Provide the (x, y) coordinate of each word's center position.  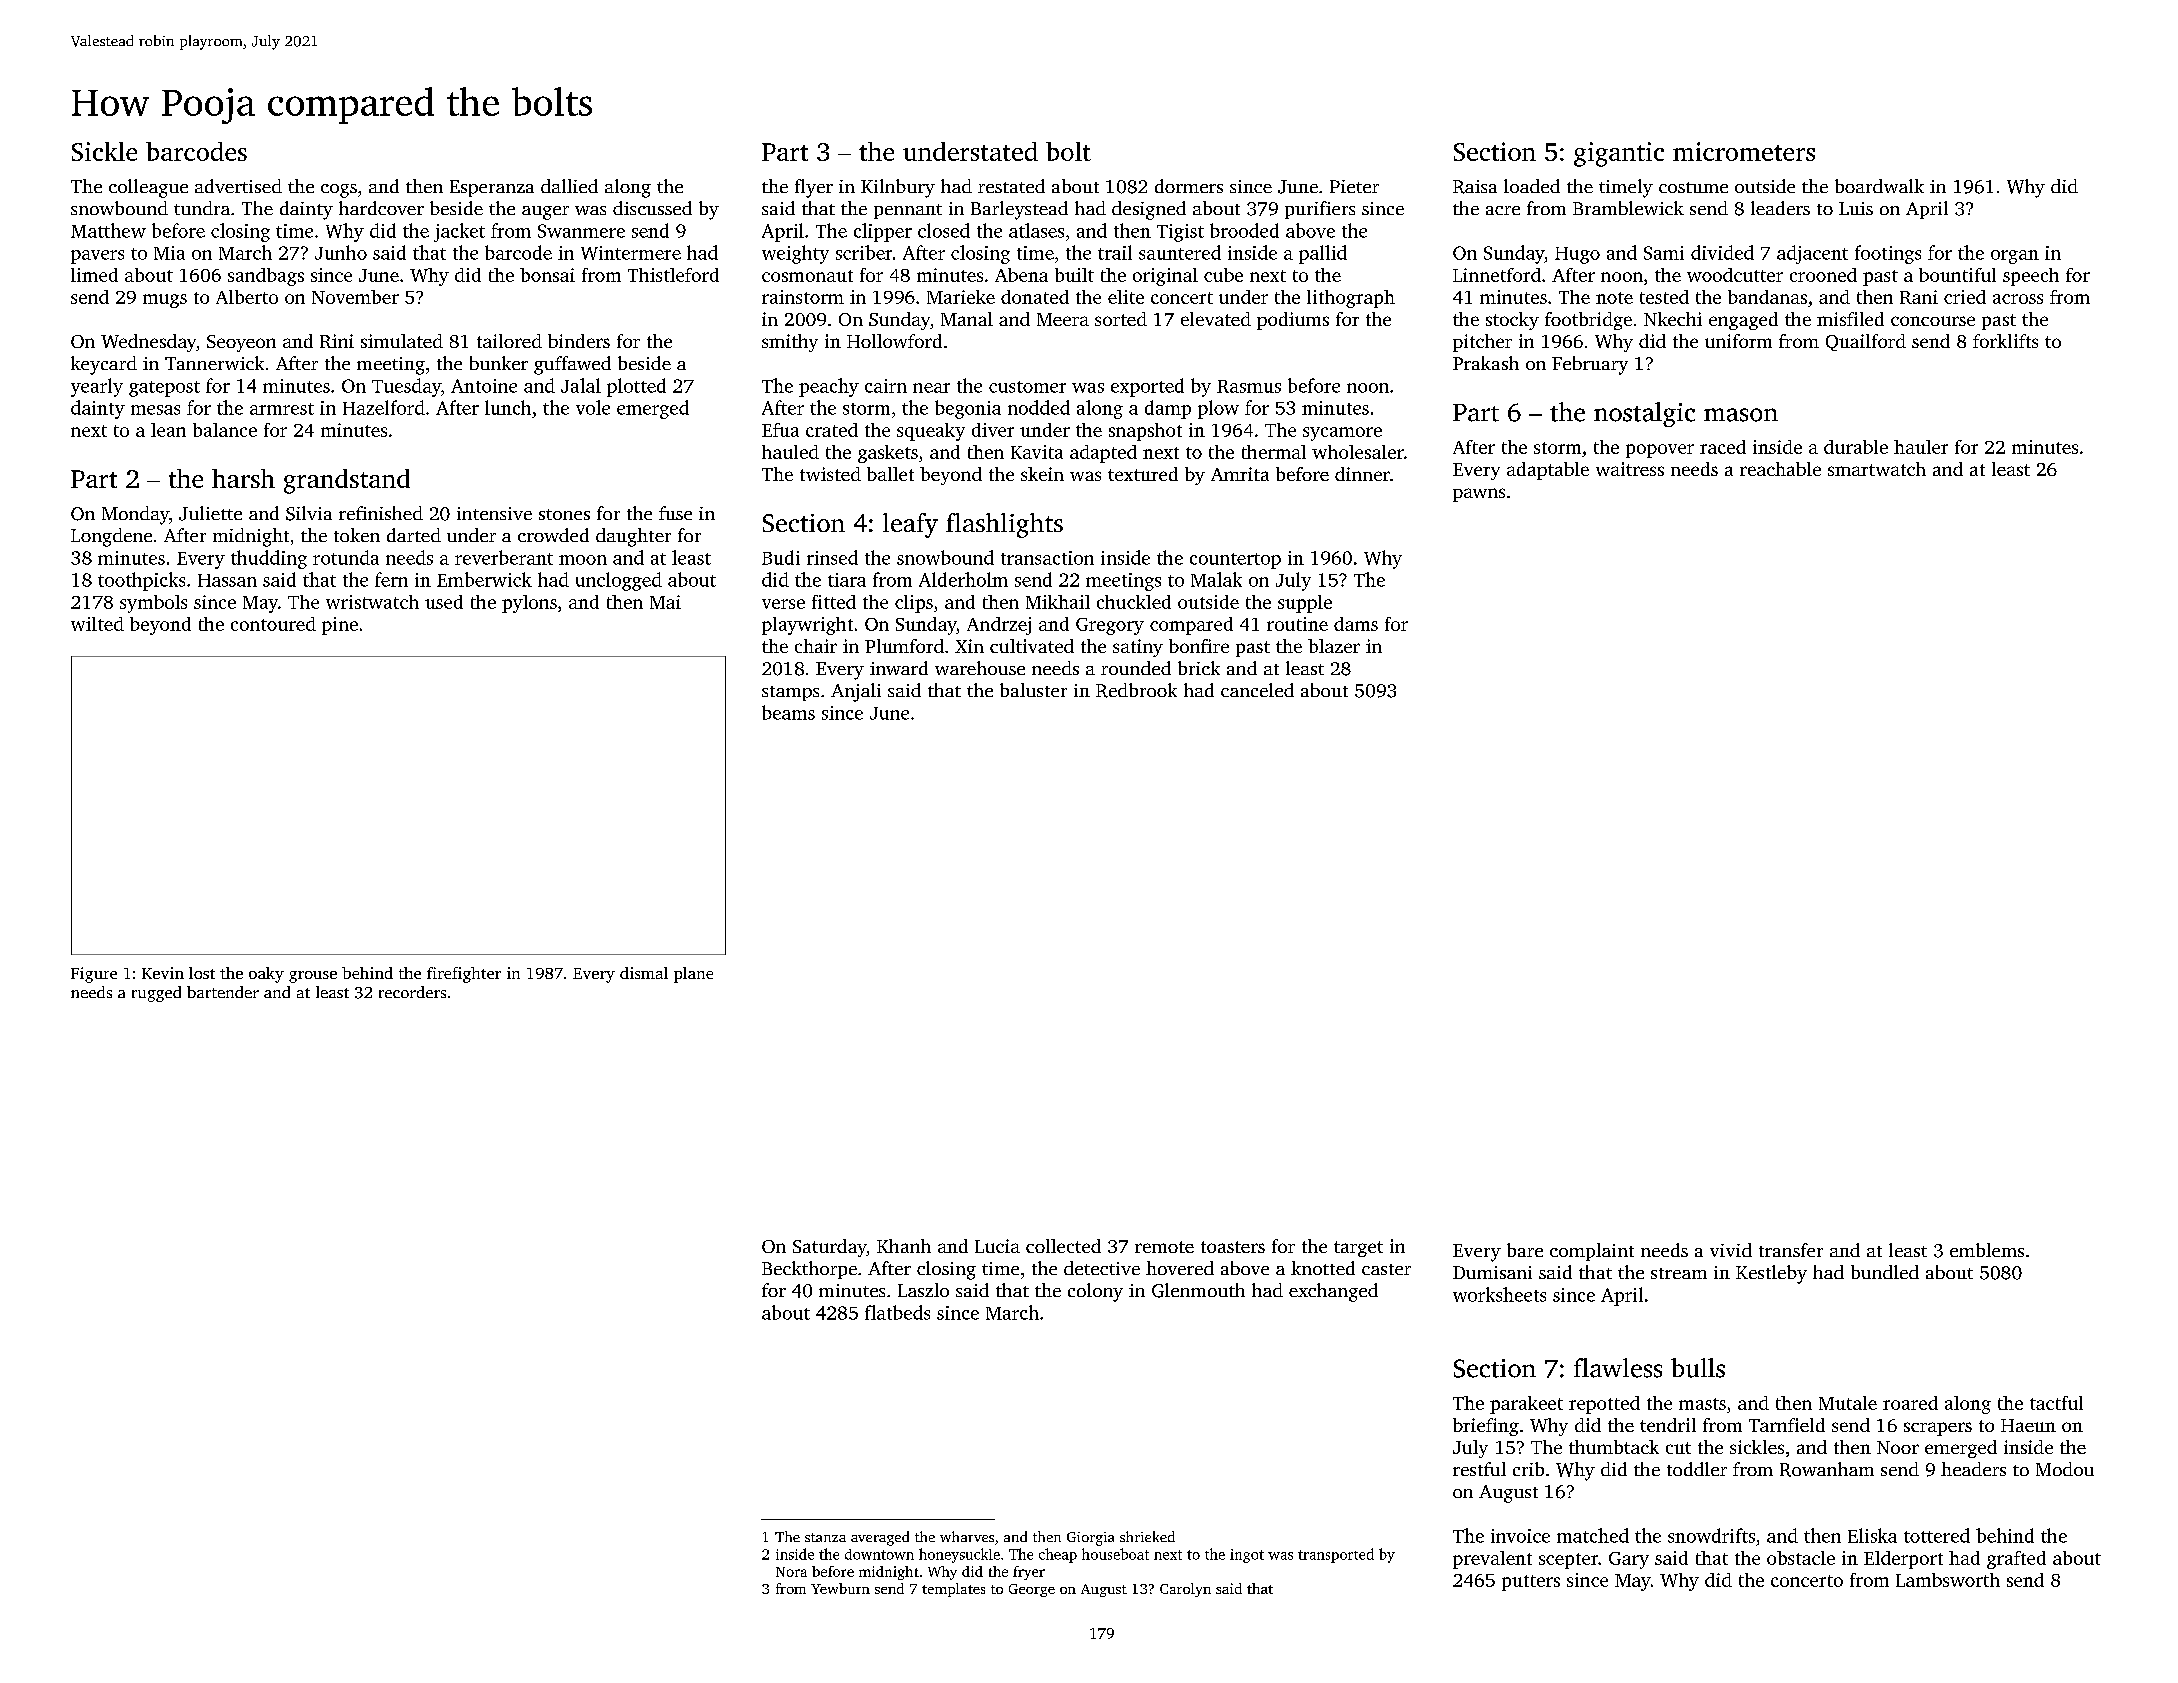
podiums (1293, 321)
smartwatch (1877, 469)
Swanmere (581, 231)
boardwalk (1879, 186)
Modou (2065, 1469)
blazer (1334, 646)
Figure (94, 975)
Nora (791, 1572)
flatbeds (897, 1312)
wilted (97, 624)
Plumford (904, 646)
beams (788, 712)
